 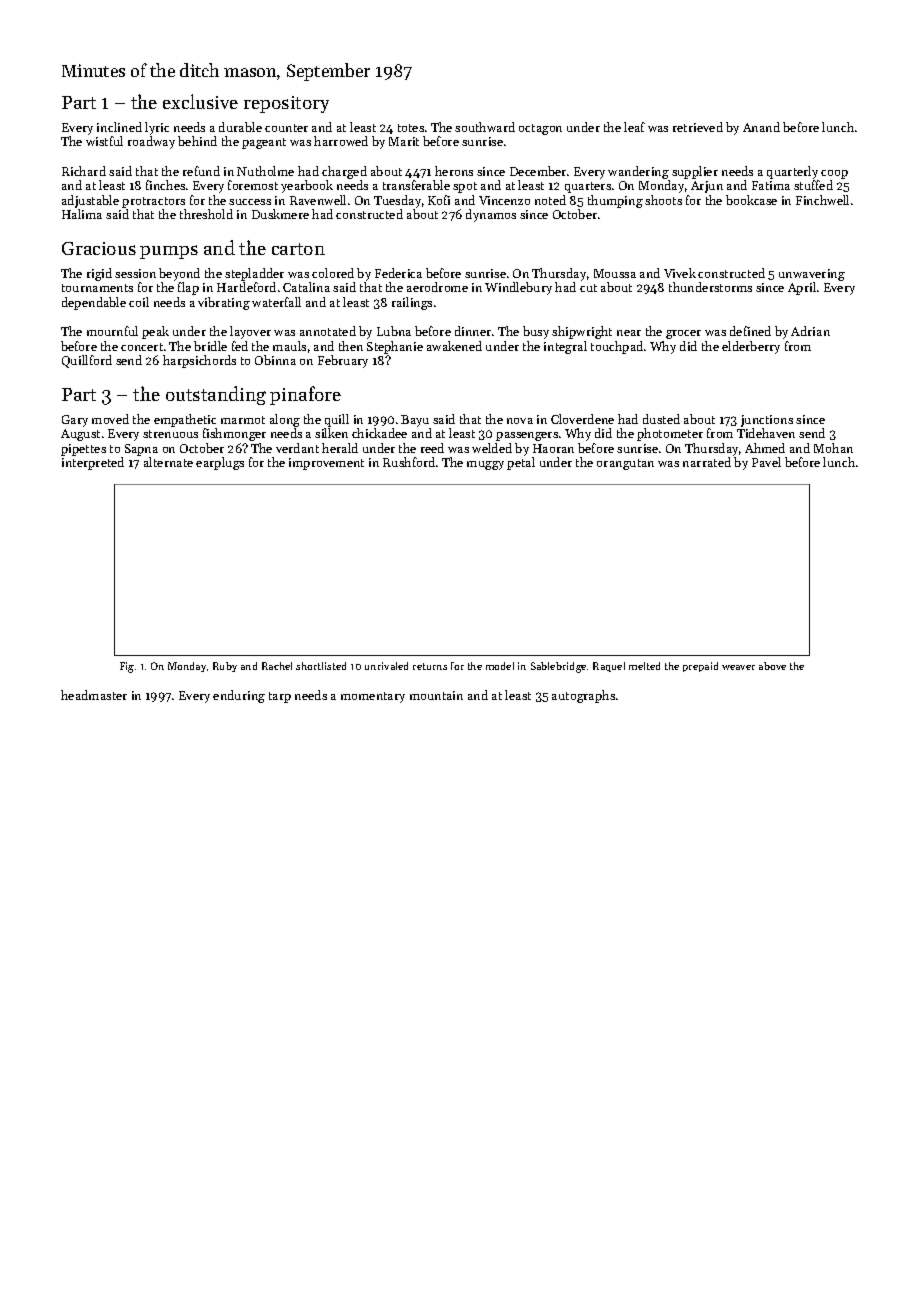 I want to click on awakened, so click(x=454, y=346).
